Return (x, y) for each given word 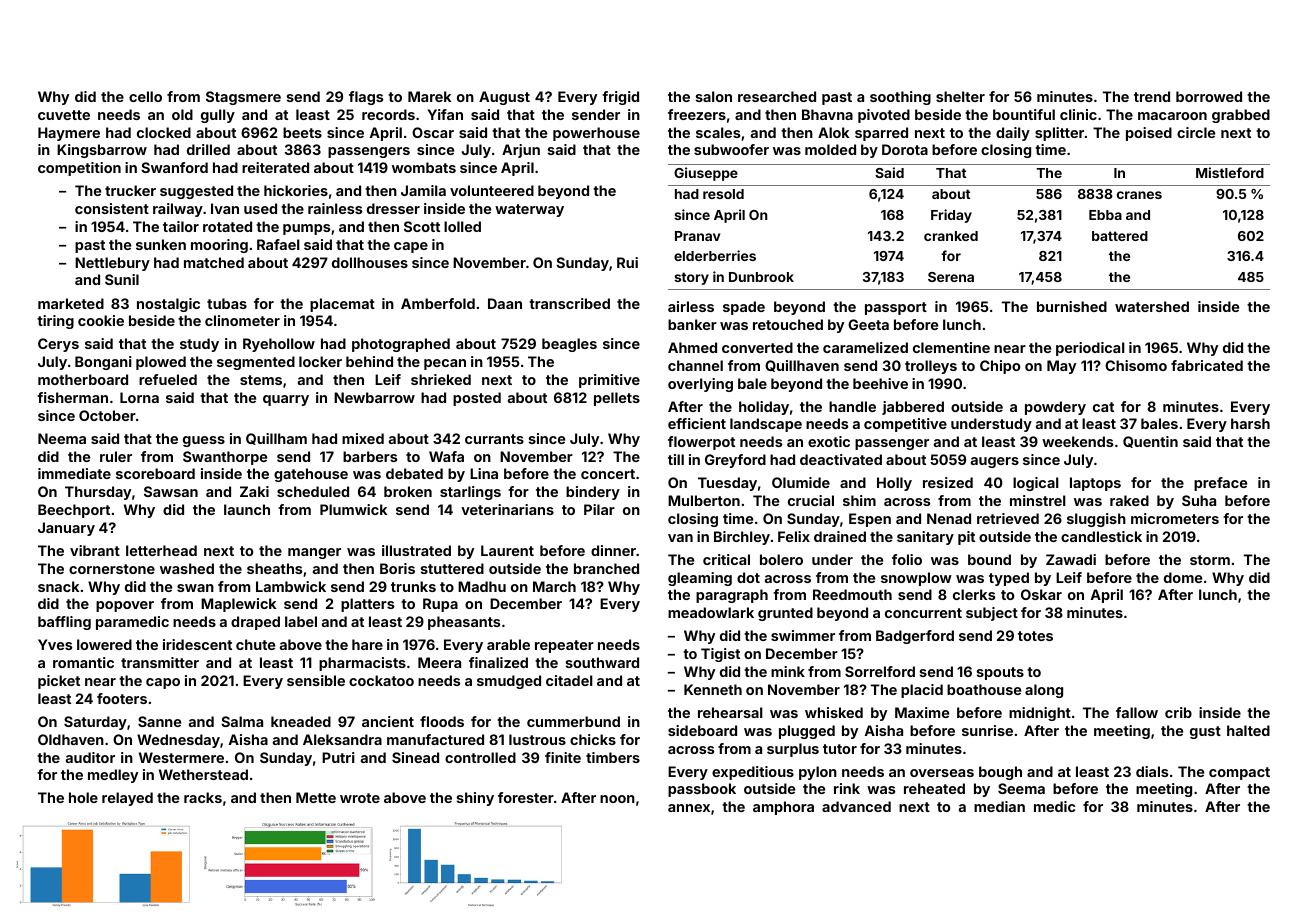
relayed (127, 799)
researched (777, 96)
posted (477, 399)
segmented (256, 363)
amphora (783, 808)
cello (145, 96)
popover (125, 606)
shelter (960, 96)
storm (1210, 560)
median (999, 806)
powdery (1055, 408)
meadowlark (711, 612)
